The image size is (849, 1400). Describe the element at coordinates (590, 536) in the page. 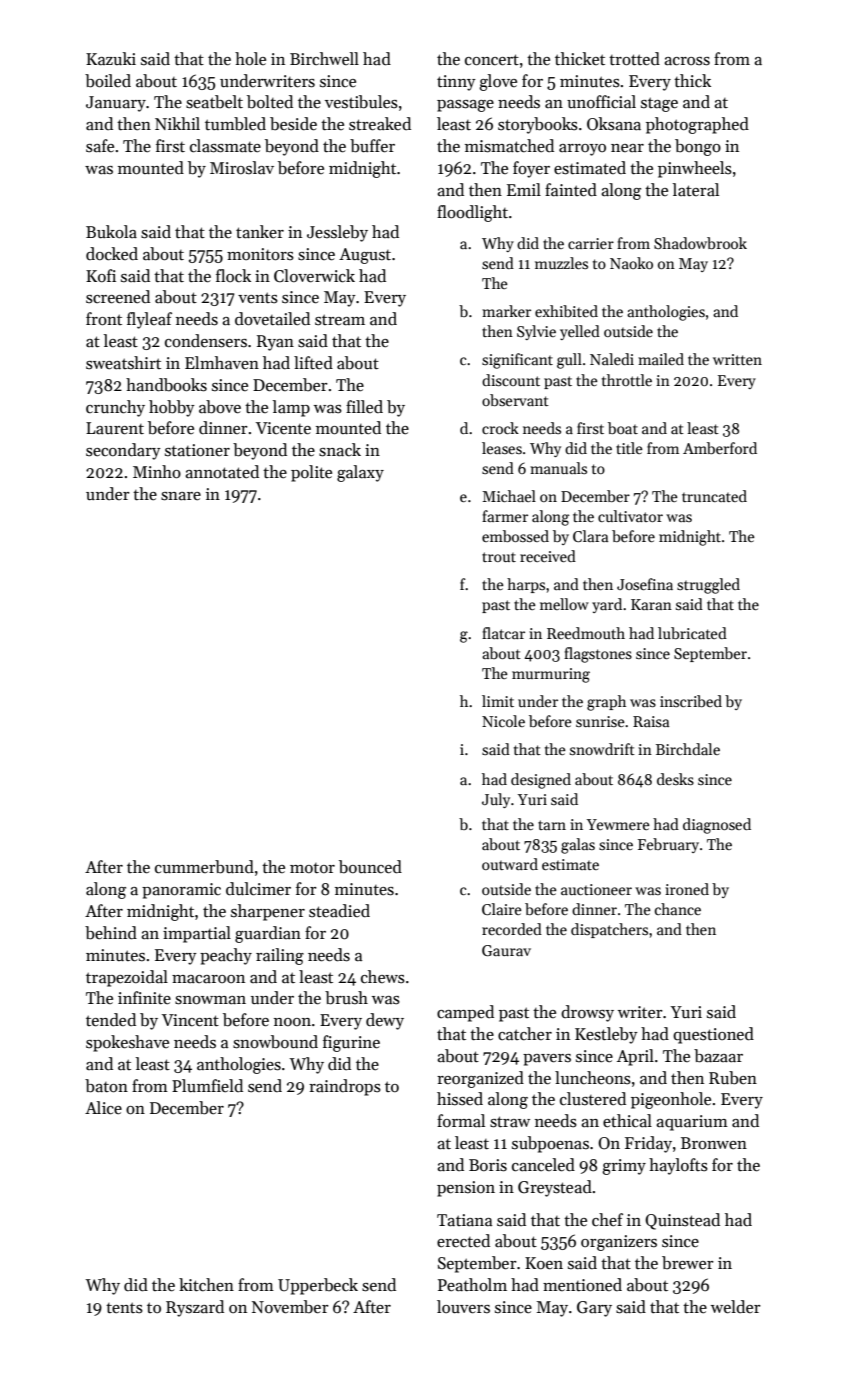

I see `Clara` at that location.
